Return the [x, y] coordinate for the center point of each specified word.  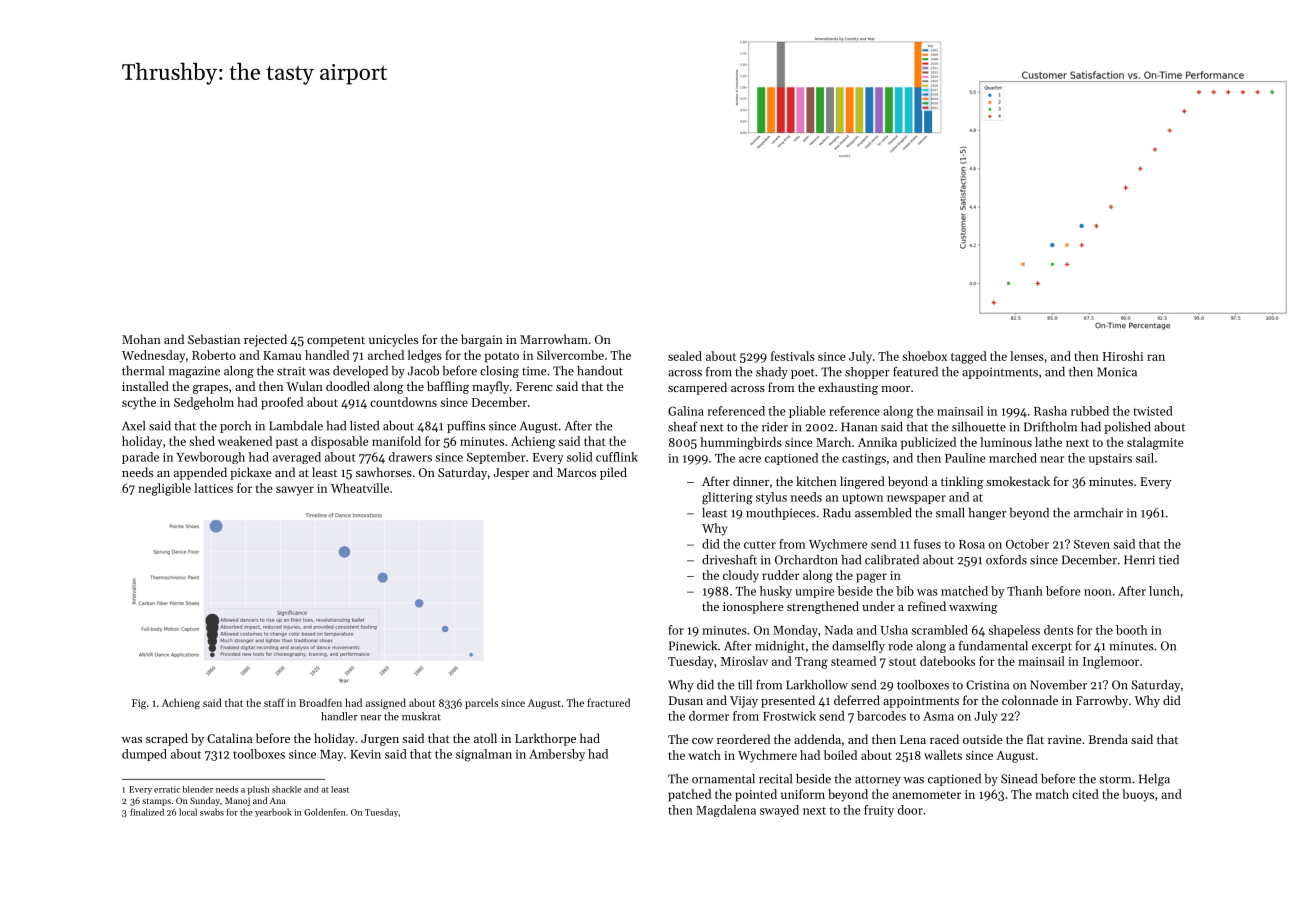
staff [274, 702]
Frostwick [789, 716]
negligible [164, 489]
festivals [793, 356]
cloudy [741, 576]
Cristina [987, 685]
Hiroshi [1123, 356]
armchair [1098, 513]
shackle [286, 789]
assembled [883, 513]
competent [336, 341]
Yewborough [210, 458]
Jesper [511, 474]
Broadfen [320, 702]
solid [580, 457]
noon [1098, 592]
